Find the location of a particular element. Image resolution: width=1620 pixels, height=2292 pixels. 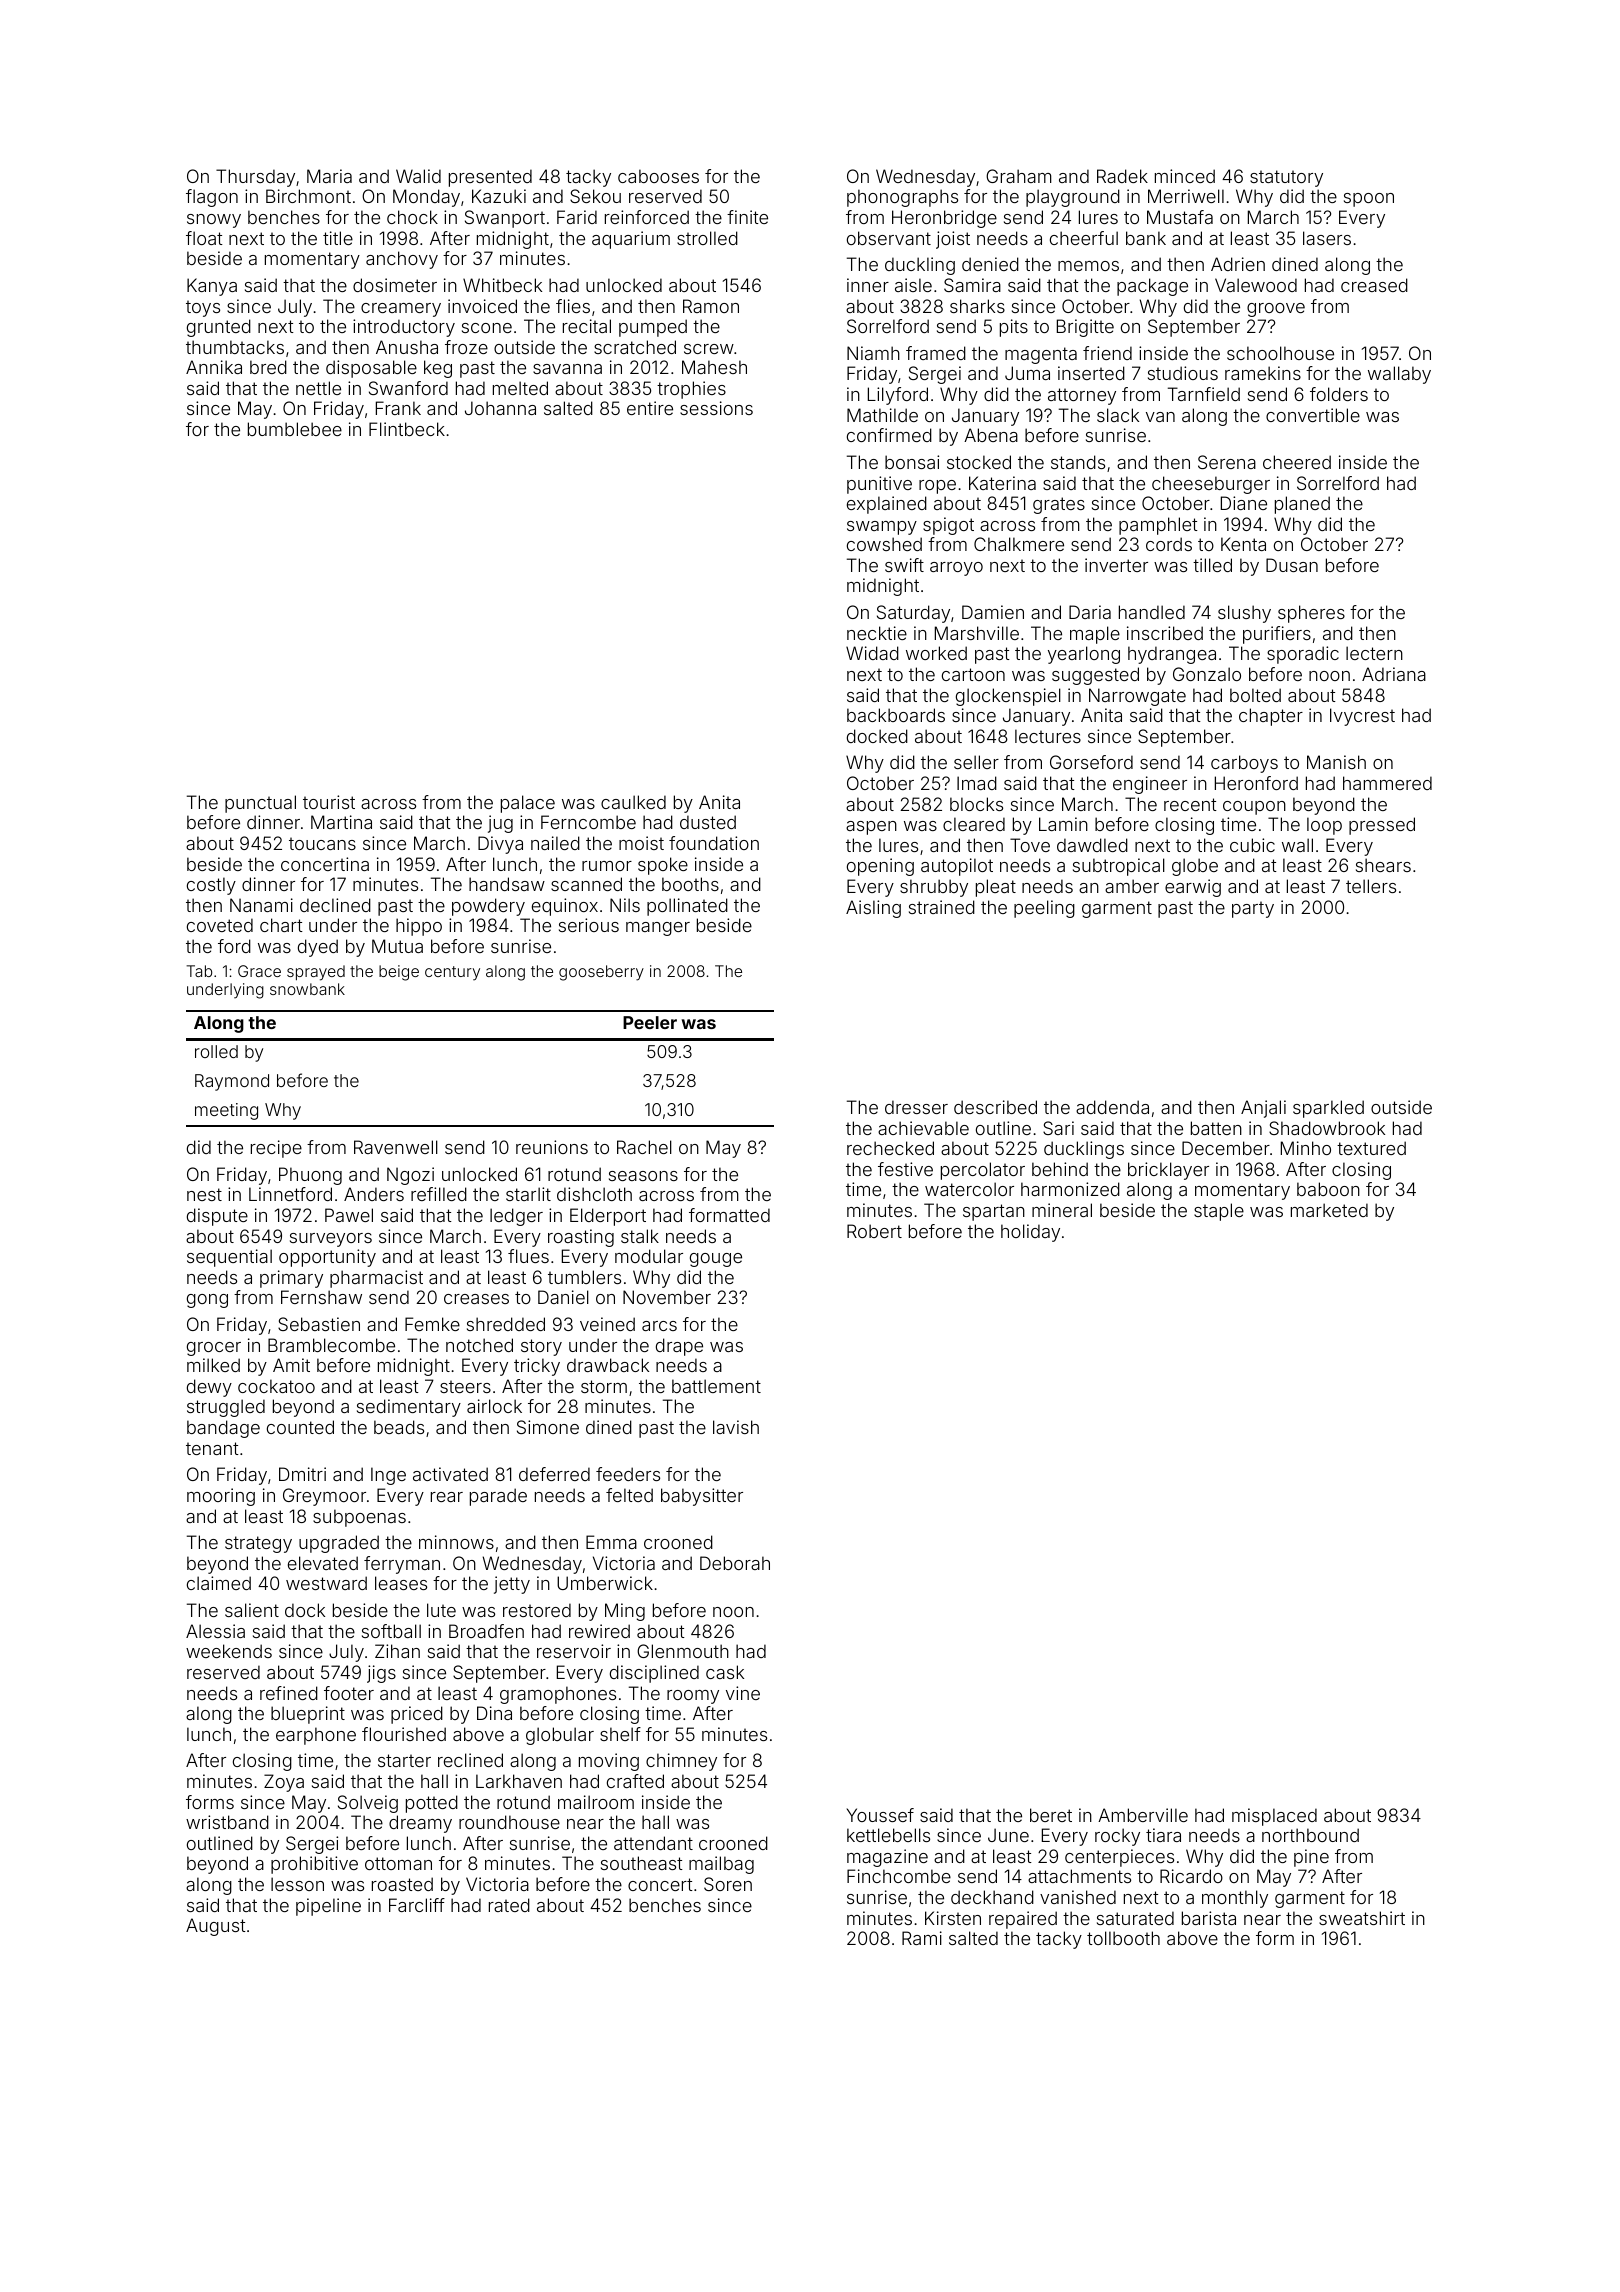

bumblebee is located at coordinates (295, 429).
